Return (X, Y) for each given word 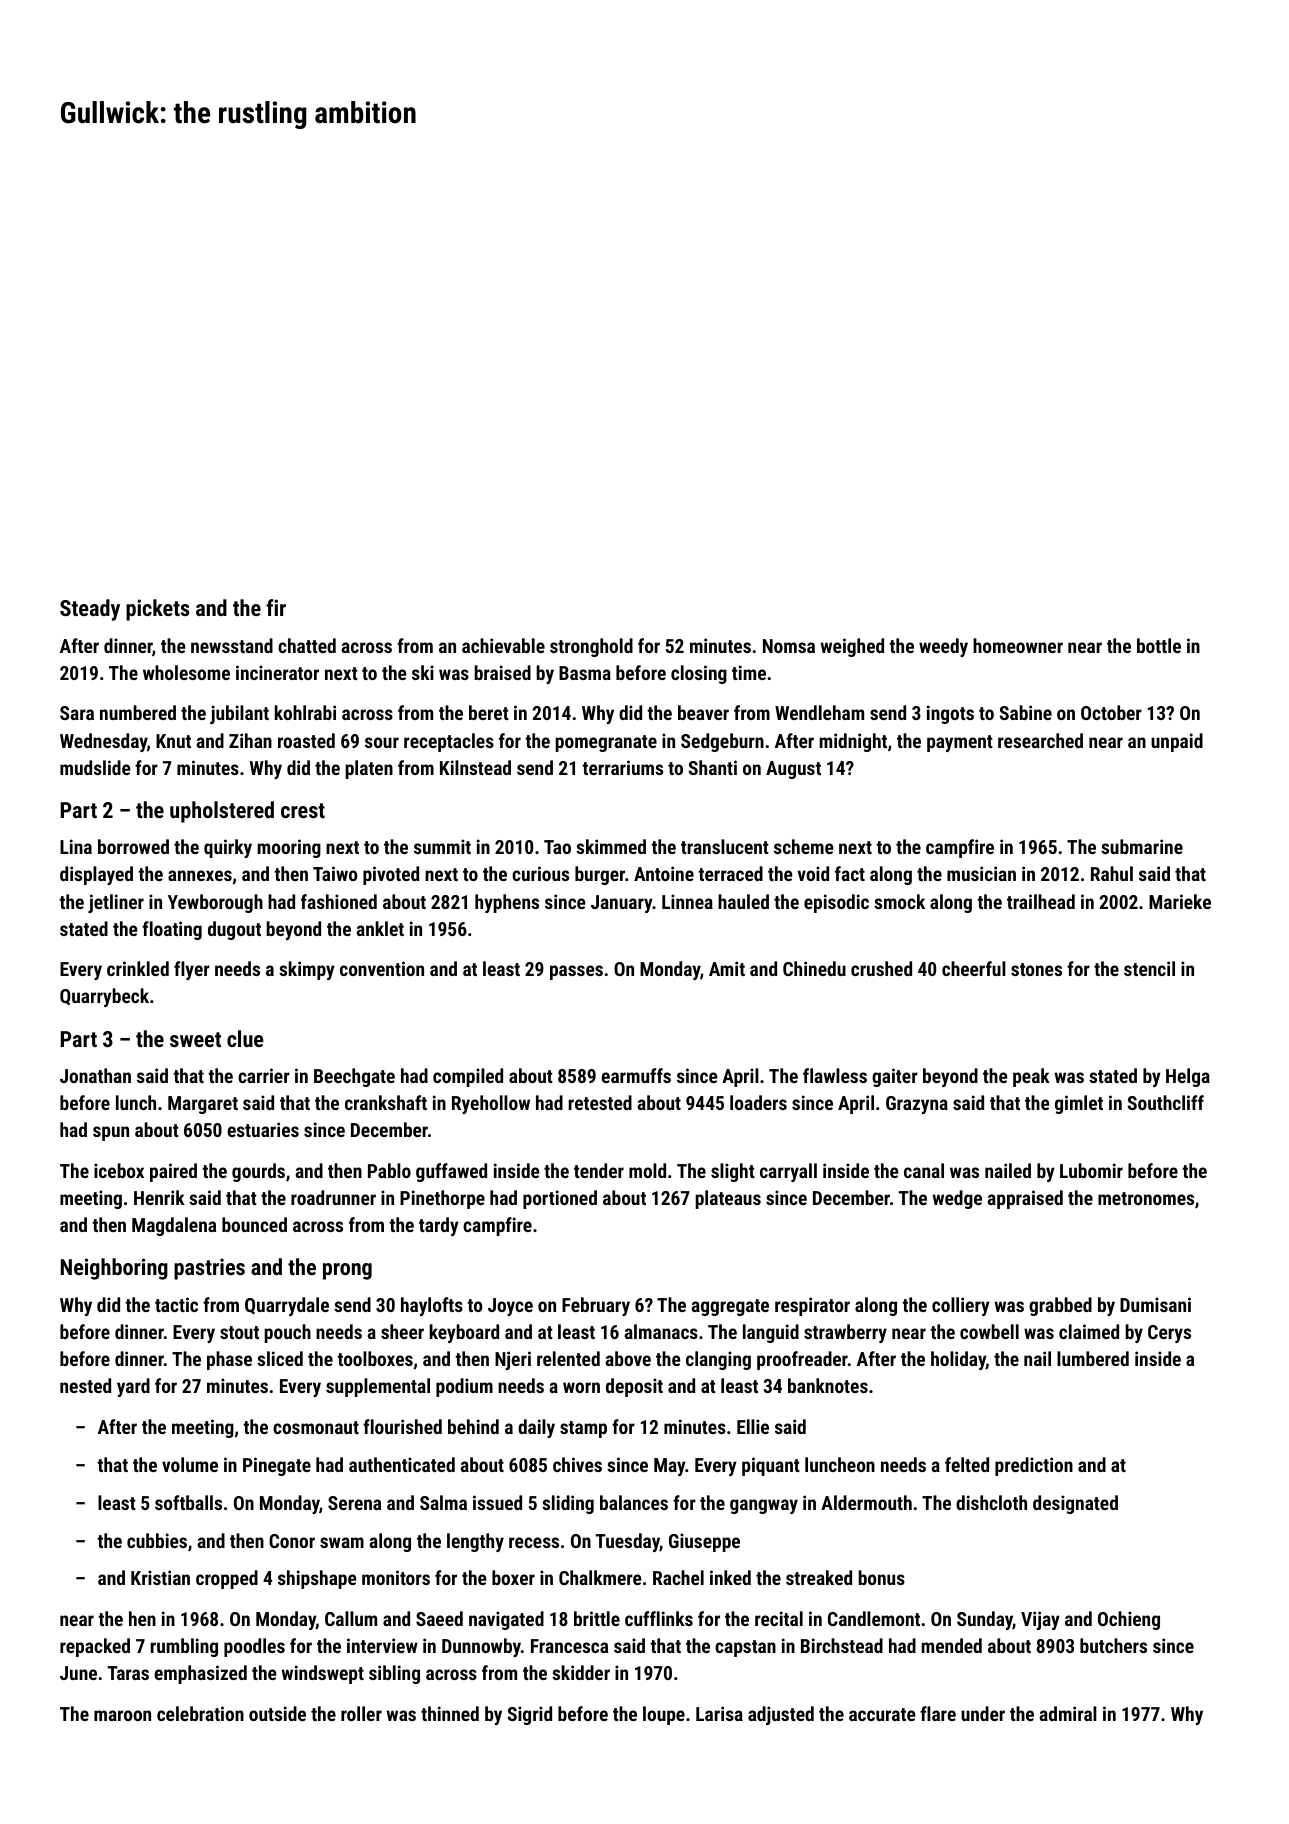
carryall (788, 1172)
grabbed (1060, 1306)
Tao (557, 847)
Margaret (203, 1105)
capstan (745, 1648)
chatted (307, 645)
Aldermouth (866, 1502)
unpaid (1177, 742)
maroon (122, 1715)
